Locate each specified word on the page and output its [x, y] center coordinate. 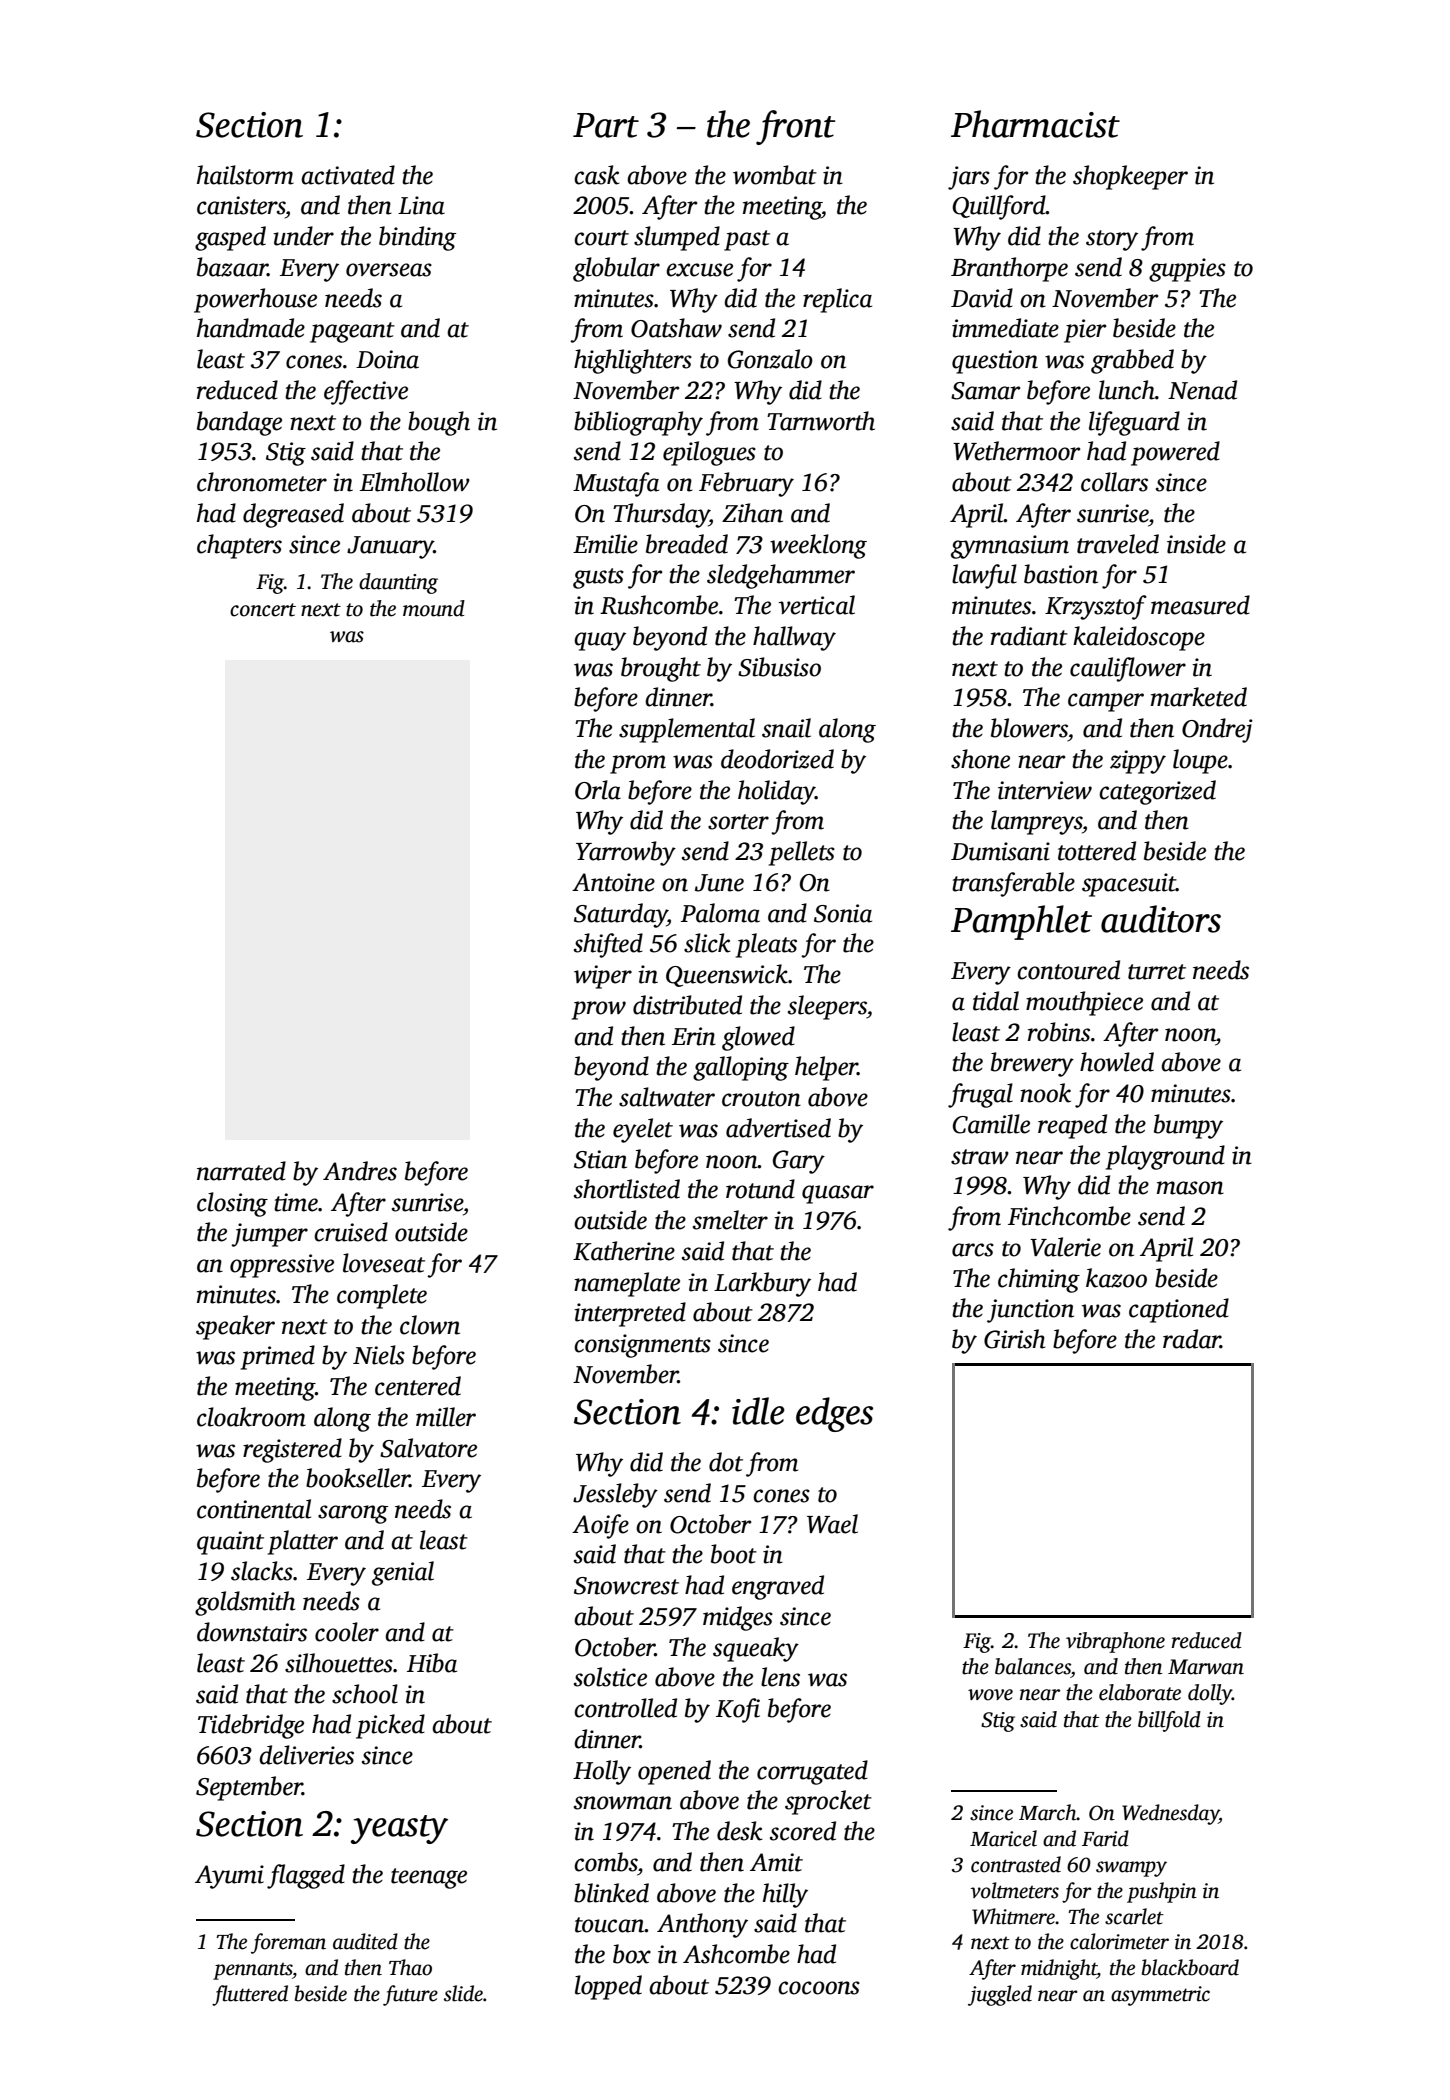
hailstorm [245, 175]
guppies [1187, 270]
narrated [241, 1171]
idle [758, 1411]
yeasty [399, 1829]
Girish [1014, 1339]
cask [597, 175]
